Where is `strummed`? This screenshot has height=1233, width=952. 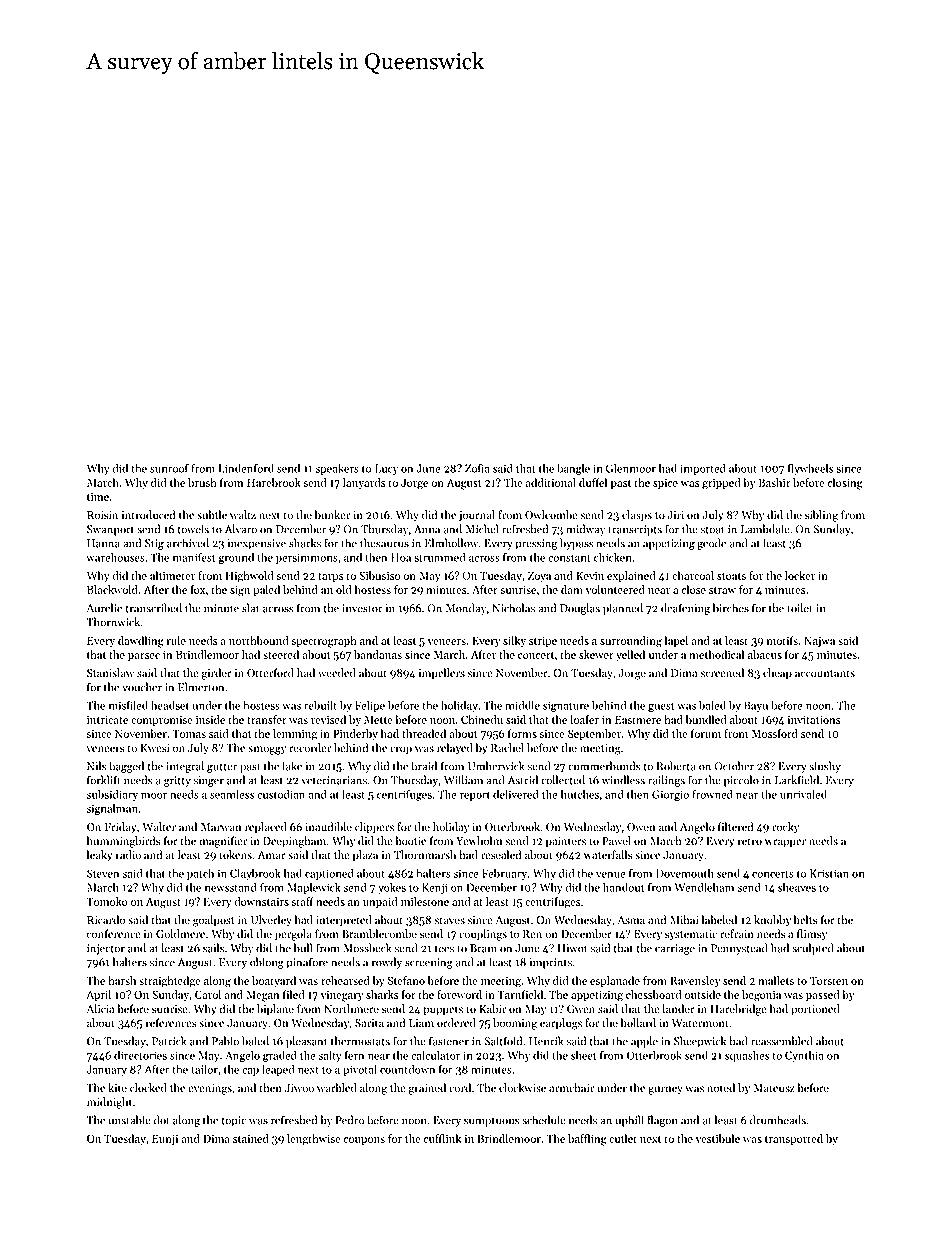 strummed is located at coordinates (439, 557).
